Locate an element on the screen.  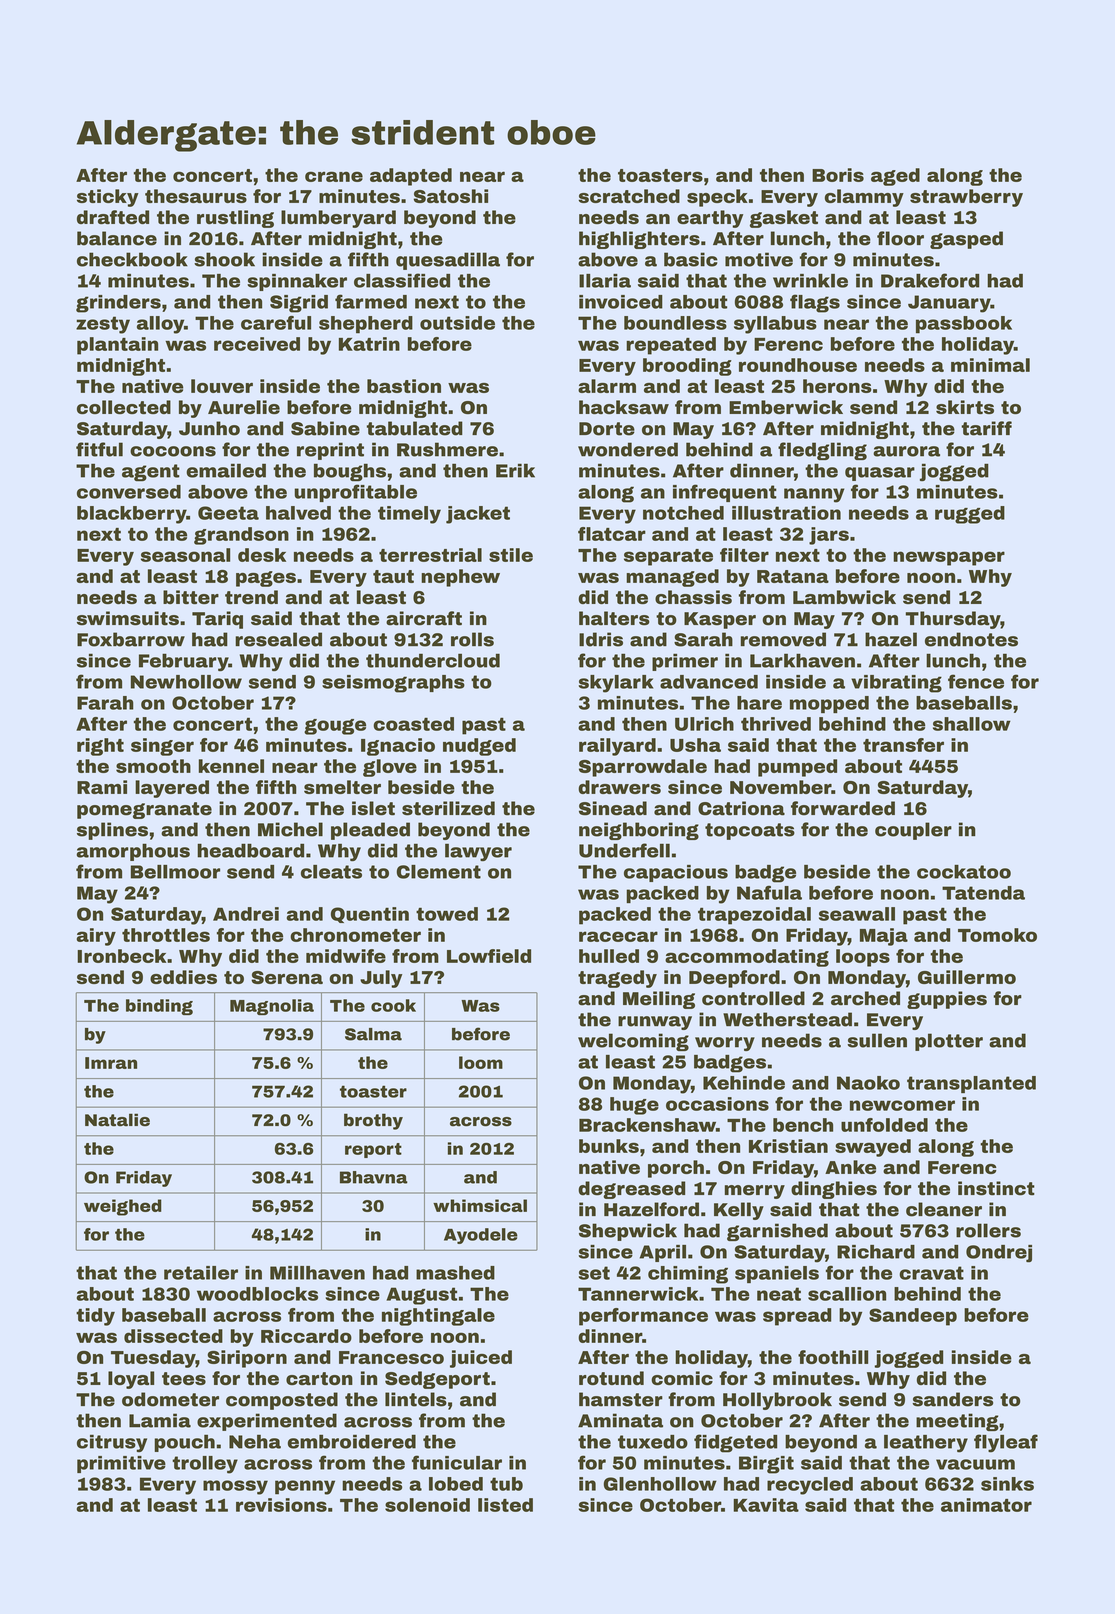
shallow is located at coordinates (972, 724).
